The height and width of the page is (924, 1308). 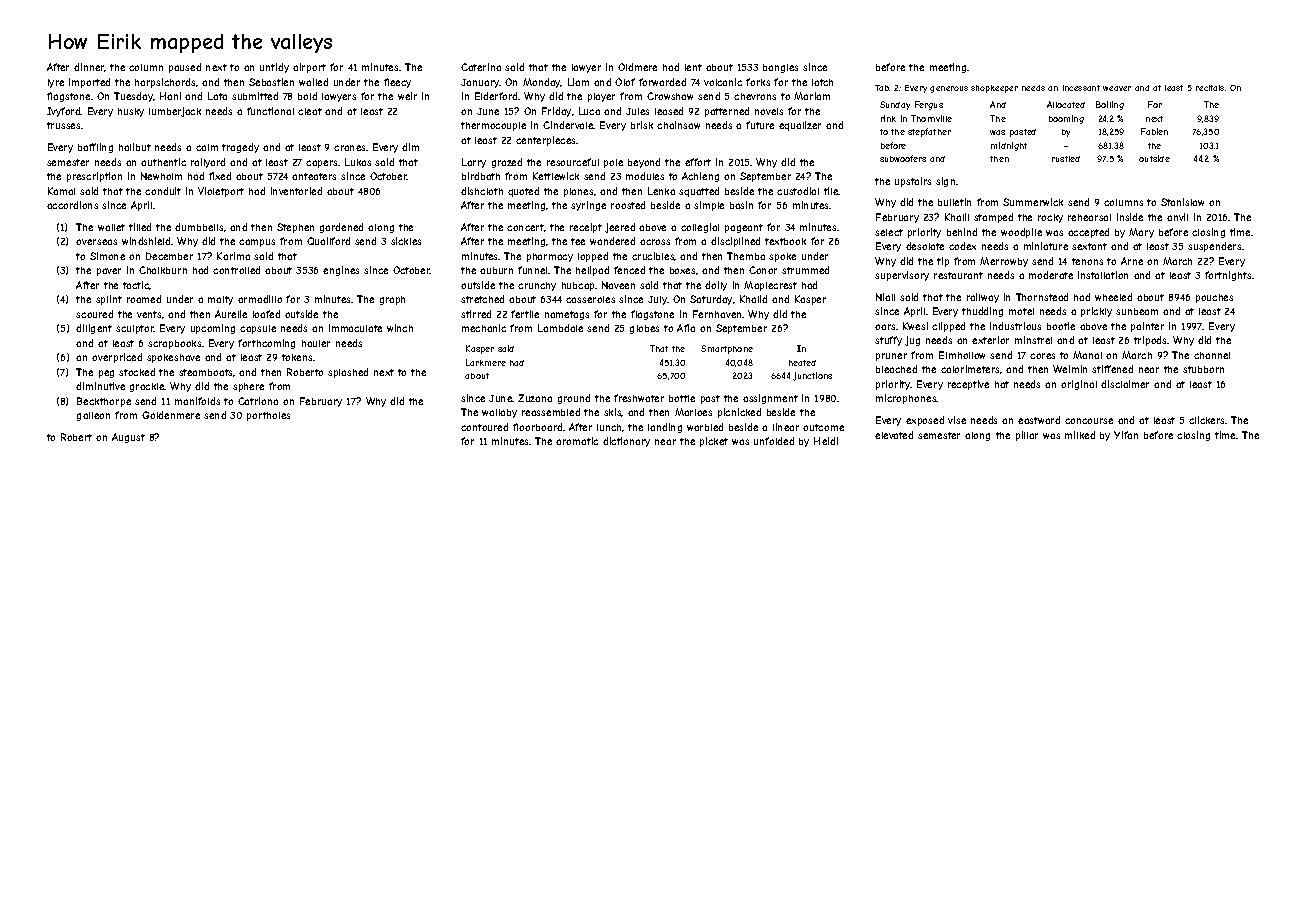 What do you see at coordinates (63, 125) in the page?
I see `trusses` at bounding box center [63, 125].
